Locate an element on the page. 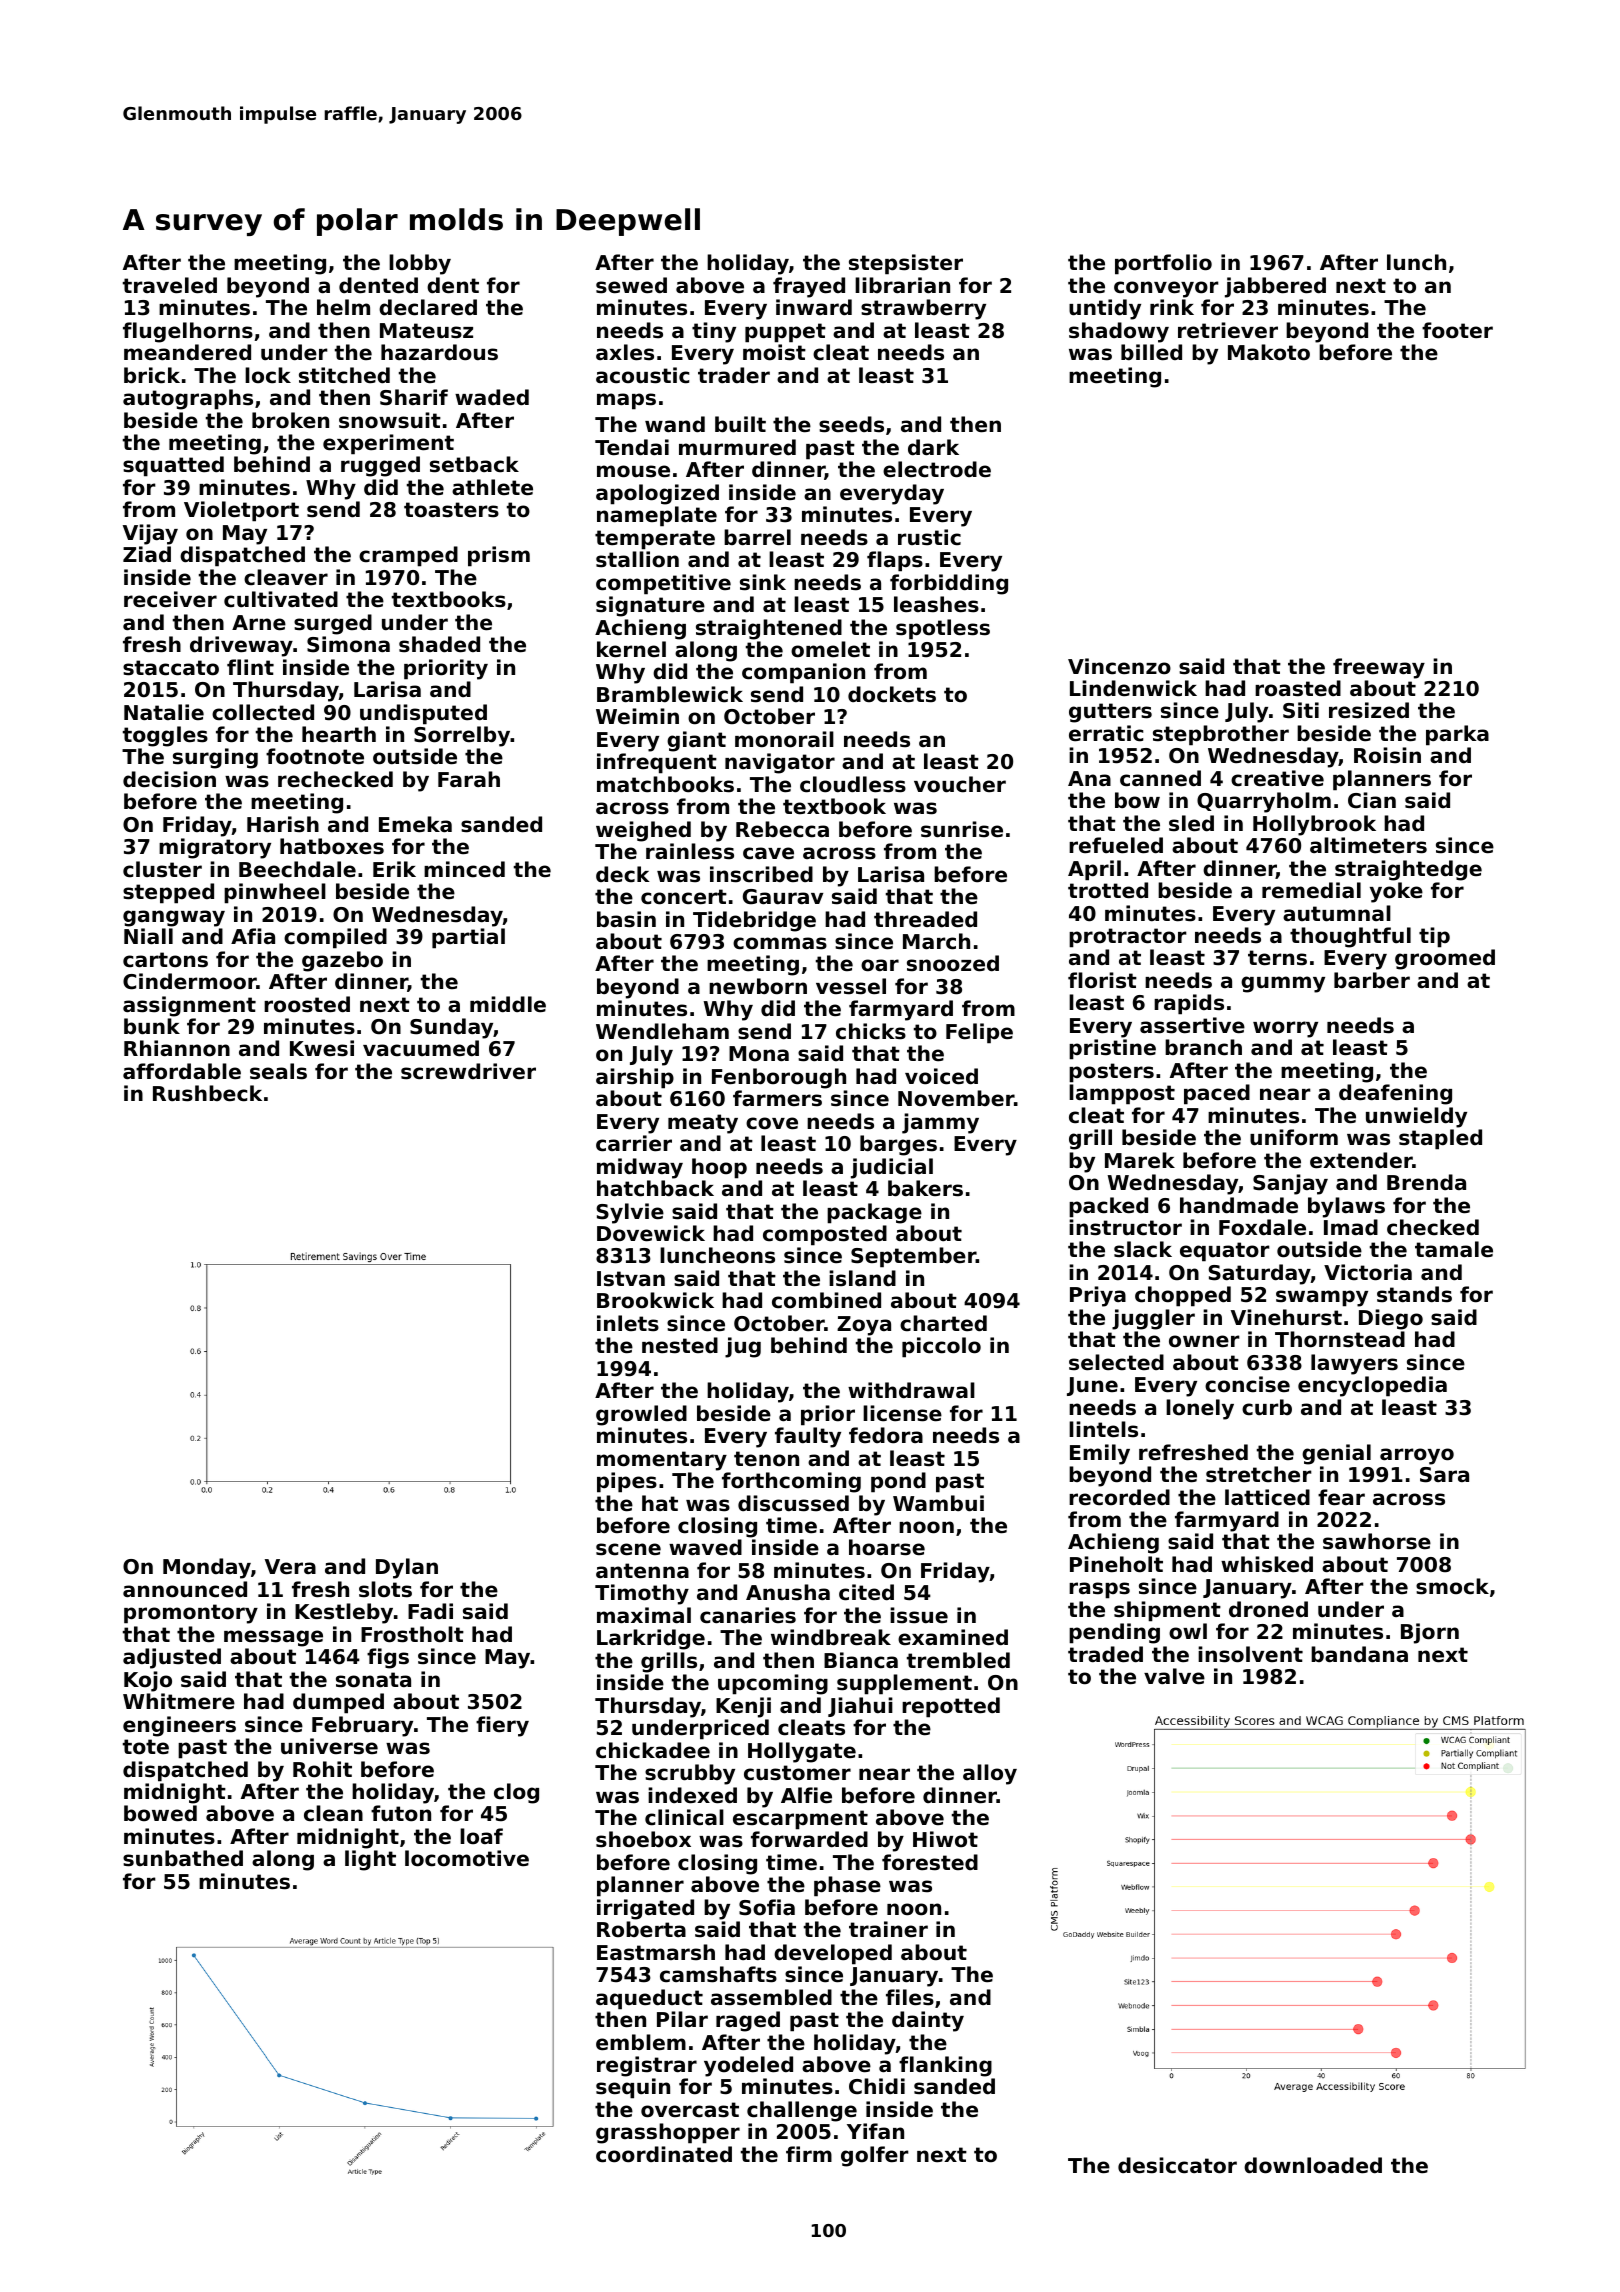 This page has height=2292, width=1620. monorail is located at coordinates (784, 739).
